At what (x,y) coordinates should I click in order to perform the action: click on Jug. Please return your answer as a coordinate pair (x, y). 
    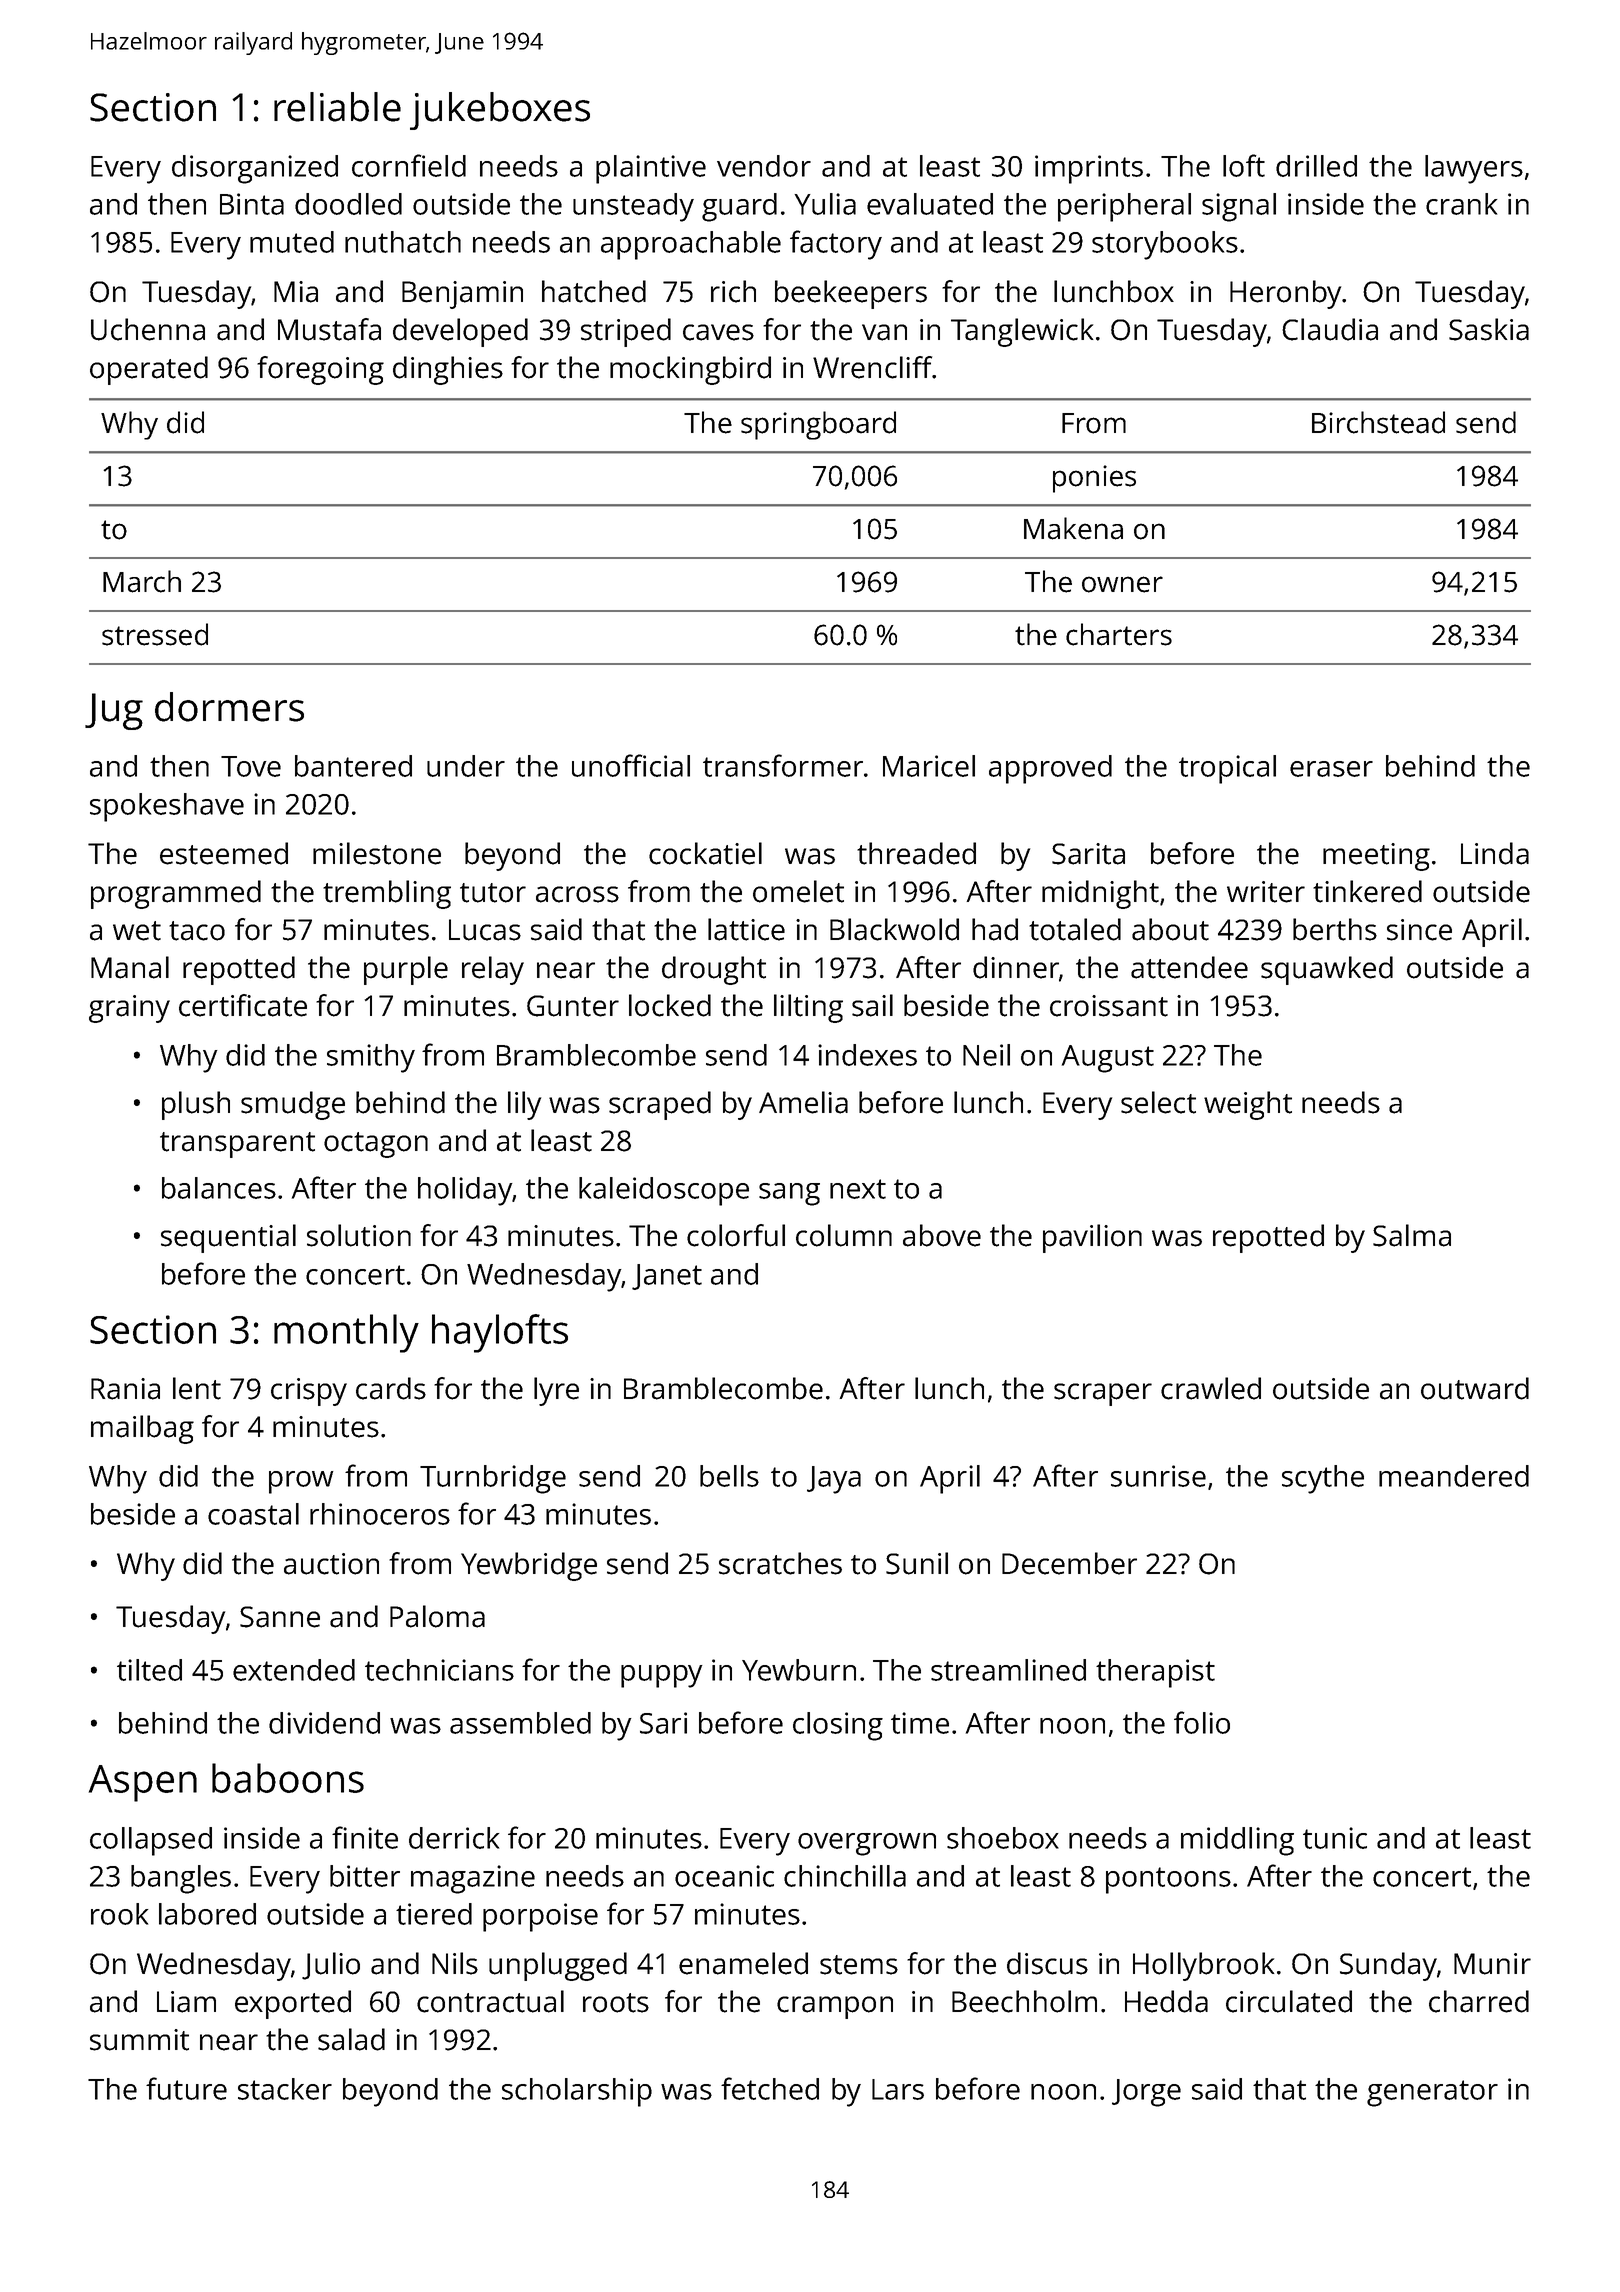
    Looking at the image, I should click on (114, 711).
